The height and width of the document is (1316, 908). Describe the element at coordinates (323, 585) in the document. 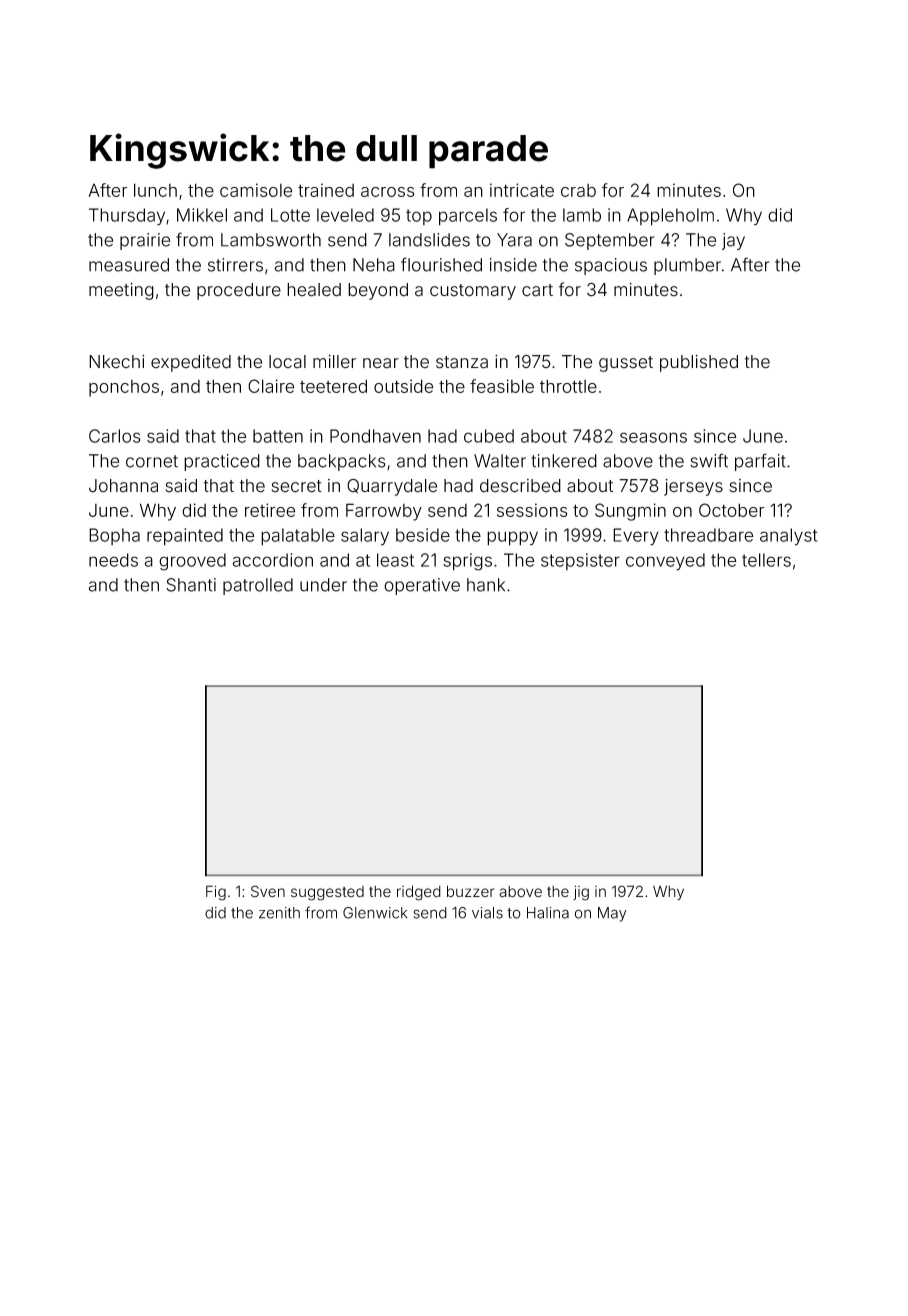

I see `under` at that location.
